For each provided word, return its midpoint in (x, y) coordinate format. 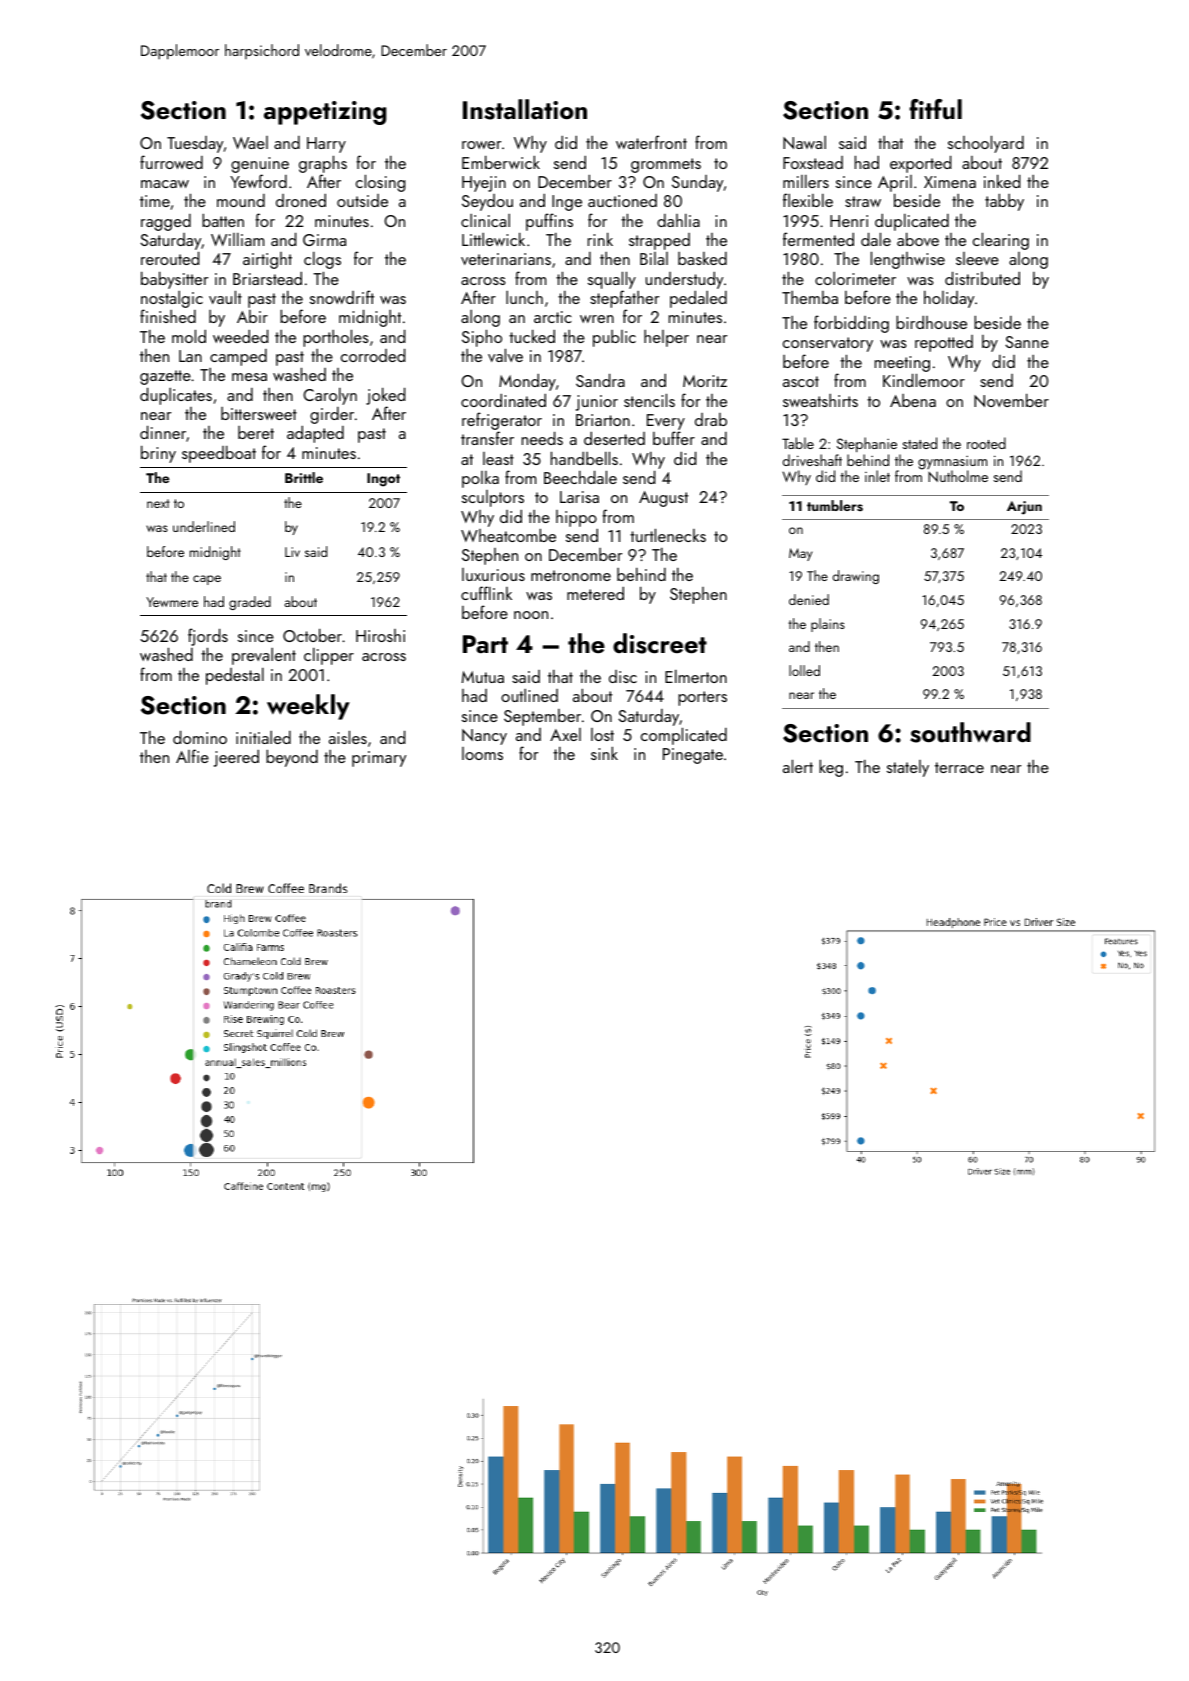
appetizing (325, 113)
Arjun (1024, 508)
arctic (553, 317)
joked (385, 396)
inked (1002, 181)
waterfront (651, 142)
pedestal (235, 676)
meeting (902, 364)
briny (158, 454)
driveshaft (812, 460)
